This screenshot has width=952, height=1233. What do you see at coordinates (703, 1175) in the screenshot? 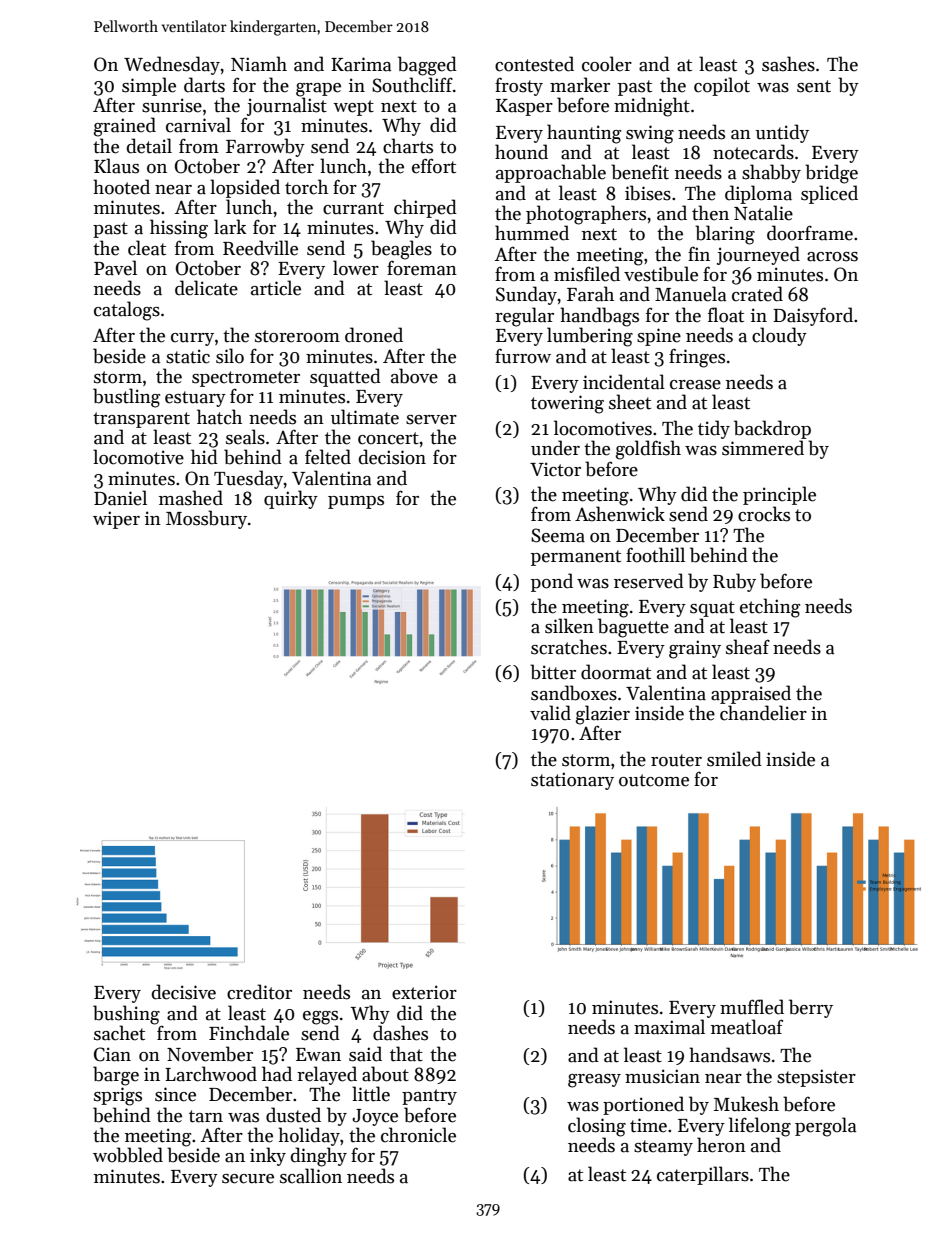
I see `caterpillars` at bounding box center [703, 1175].
